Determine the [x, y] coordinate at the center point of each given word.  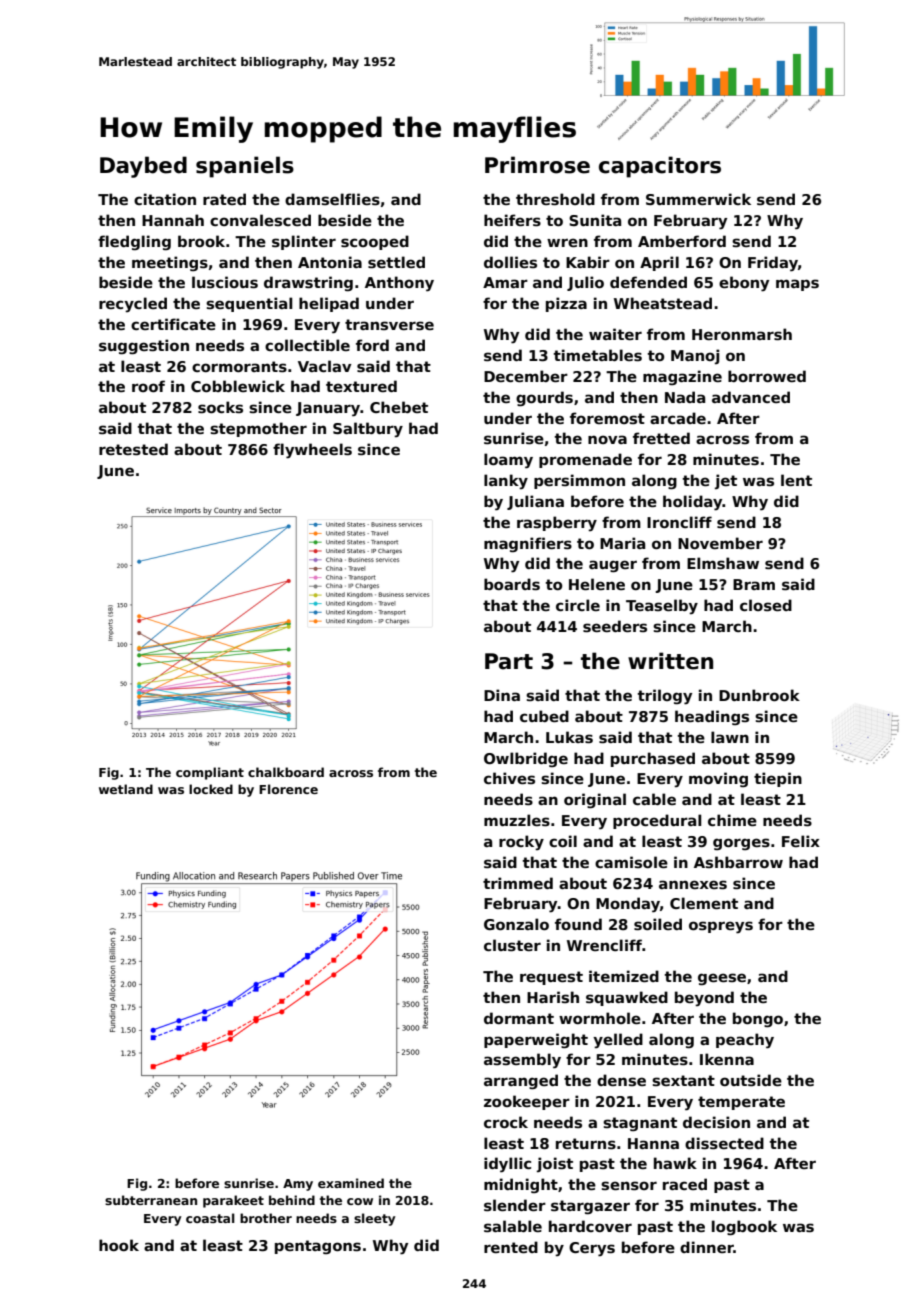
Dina [502, 695]
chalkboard [286, 772]
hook [119, 1245]
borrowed [767, 376]
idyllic [507, 1165]
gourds [544, 398]
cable [654, 799]
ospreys [721, 927]
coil [563, 841]
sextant [683, 1080]
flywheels [312, 451]
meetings [170, 263]
